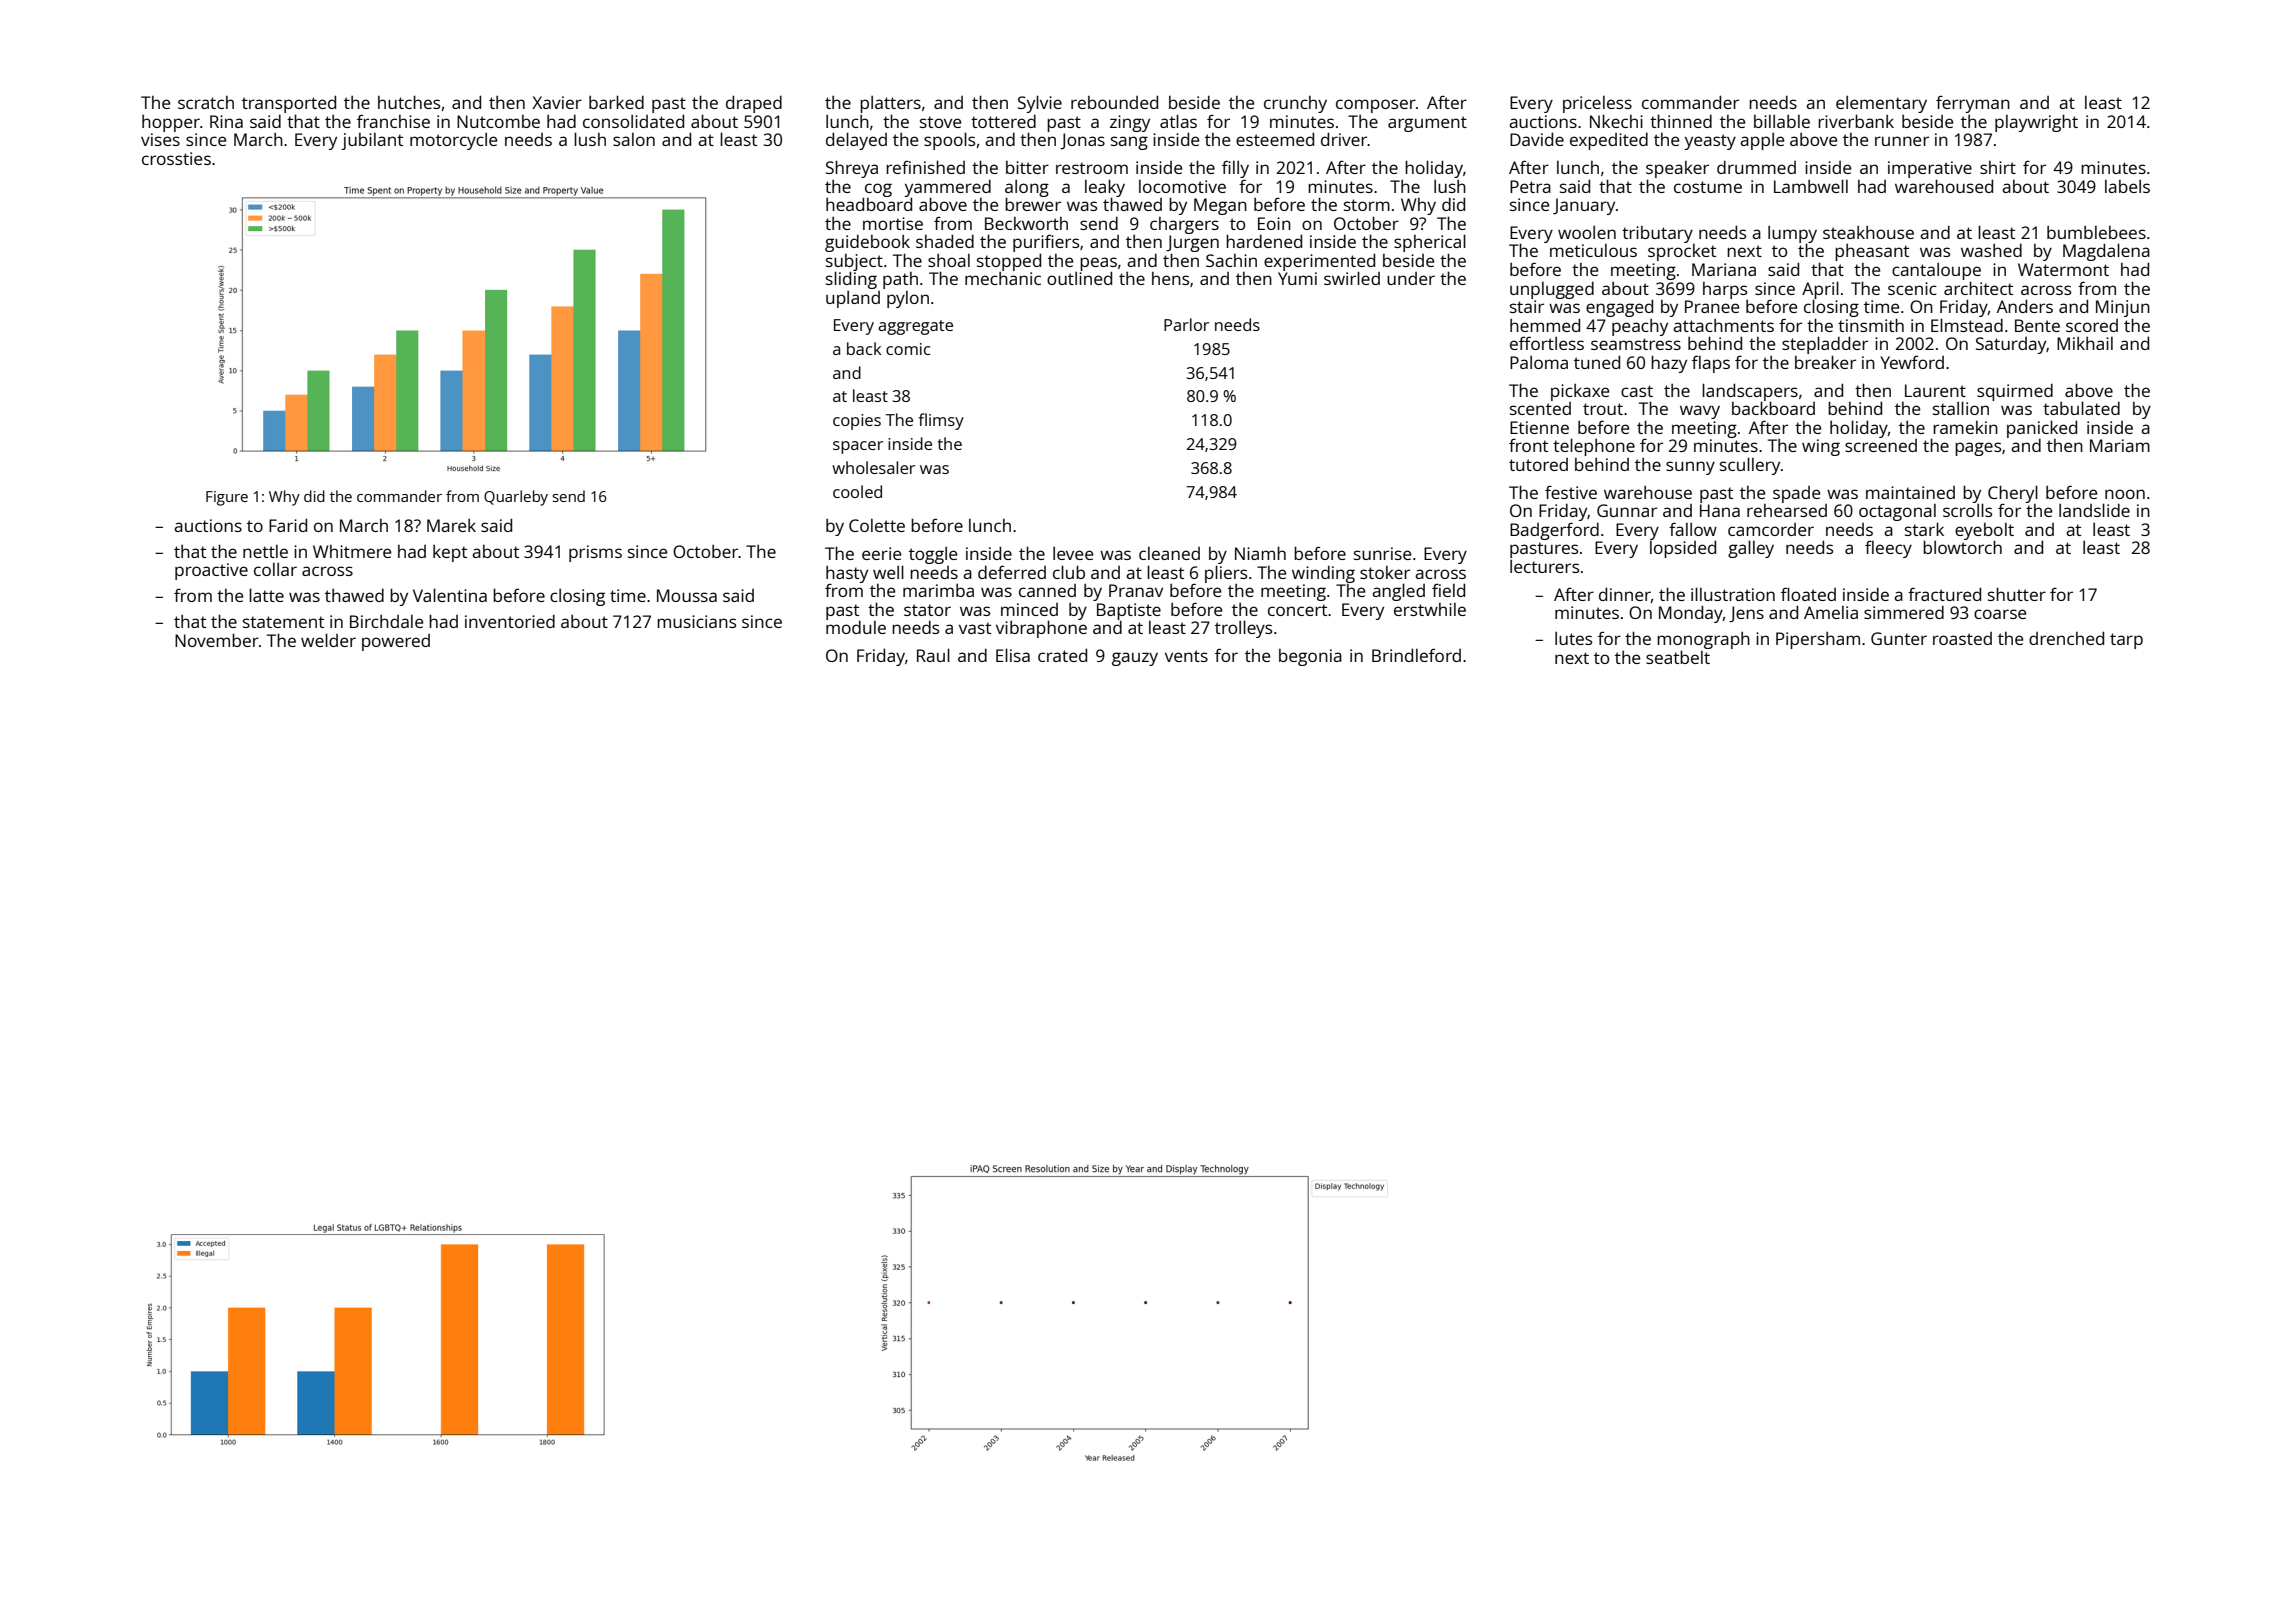 The height and width of the screenshot is (1621, 2292). What do you see at coordinates (2123, 308) in the screenshot?
I see `Minjun` at bounding box center [2123, 308].
